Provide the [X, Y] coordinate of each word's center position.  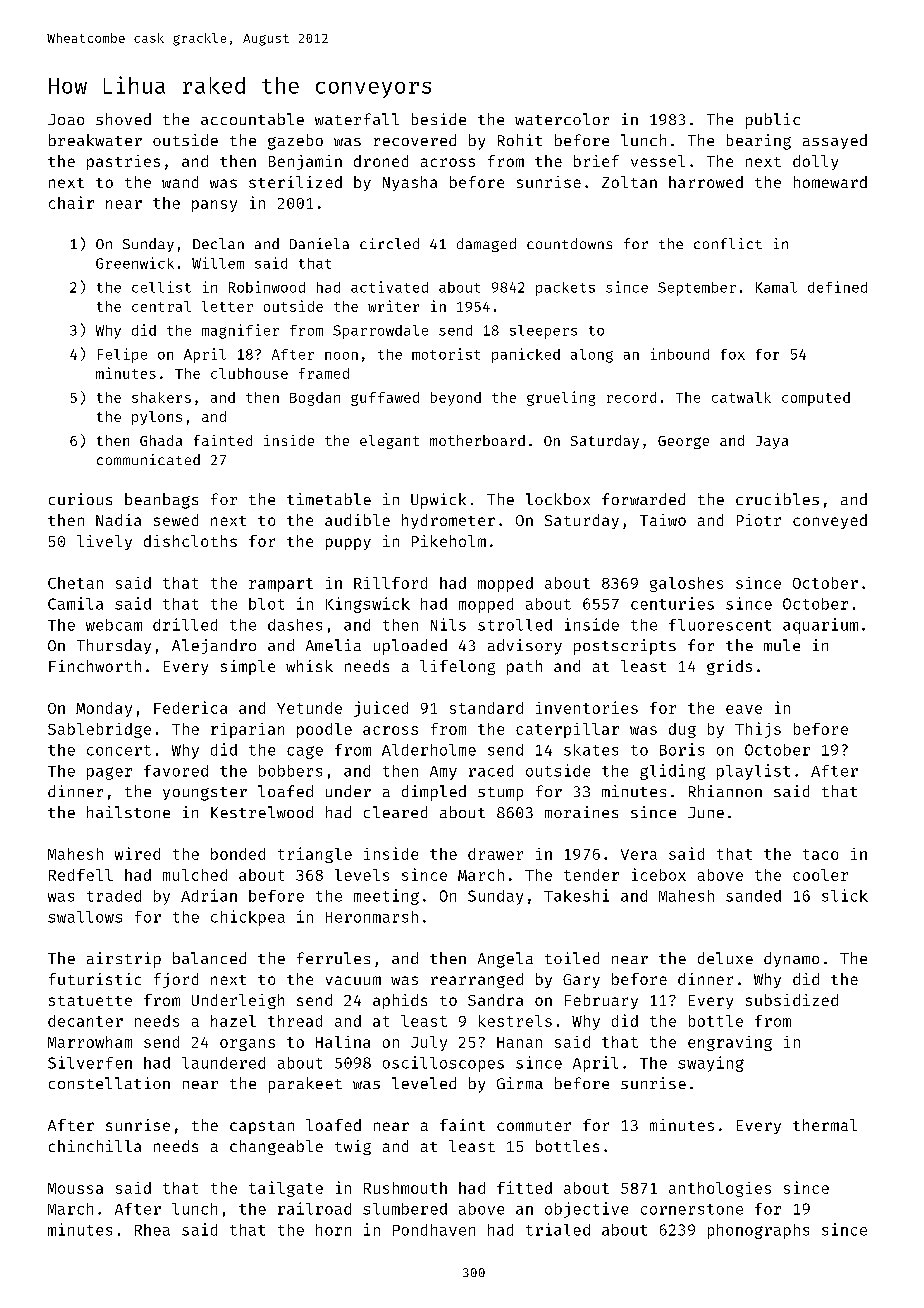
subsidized [792, 1000]
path [524, 667]
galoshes [686, 584]
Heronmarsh [372, 917]
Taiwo [663, 520]
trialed [558, 1229]
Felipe [122, 355]
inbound [680, 354]
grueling [561, 398]
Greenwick [135, 263]
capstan [262, 1127]
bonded [238, 854]
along [592, 356]
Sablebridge [99, 730]
